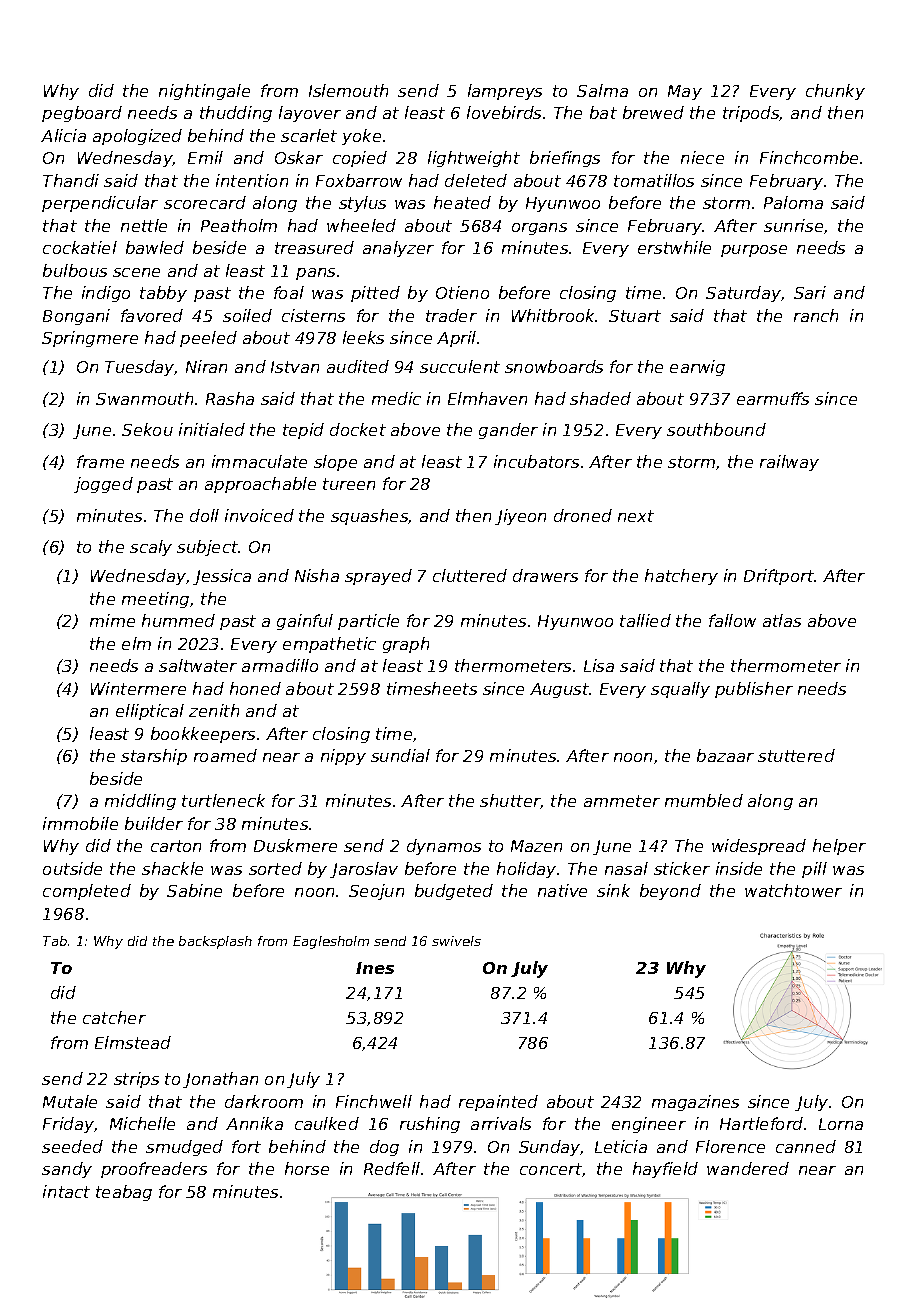 This screenshot has height=1316, width=908. I want to click on Springmere, so click(90, 339).
